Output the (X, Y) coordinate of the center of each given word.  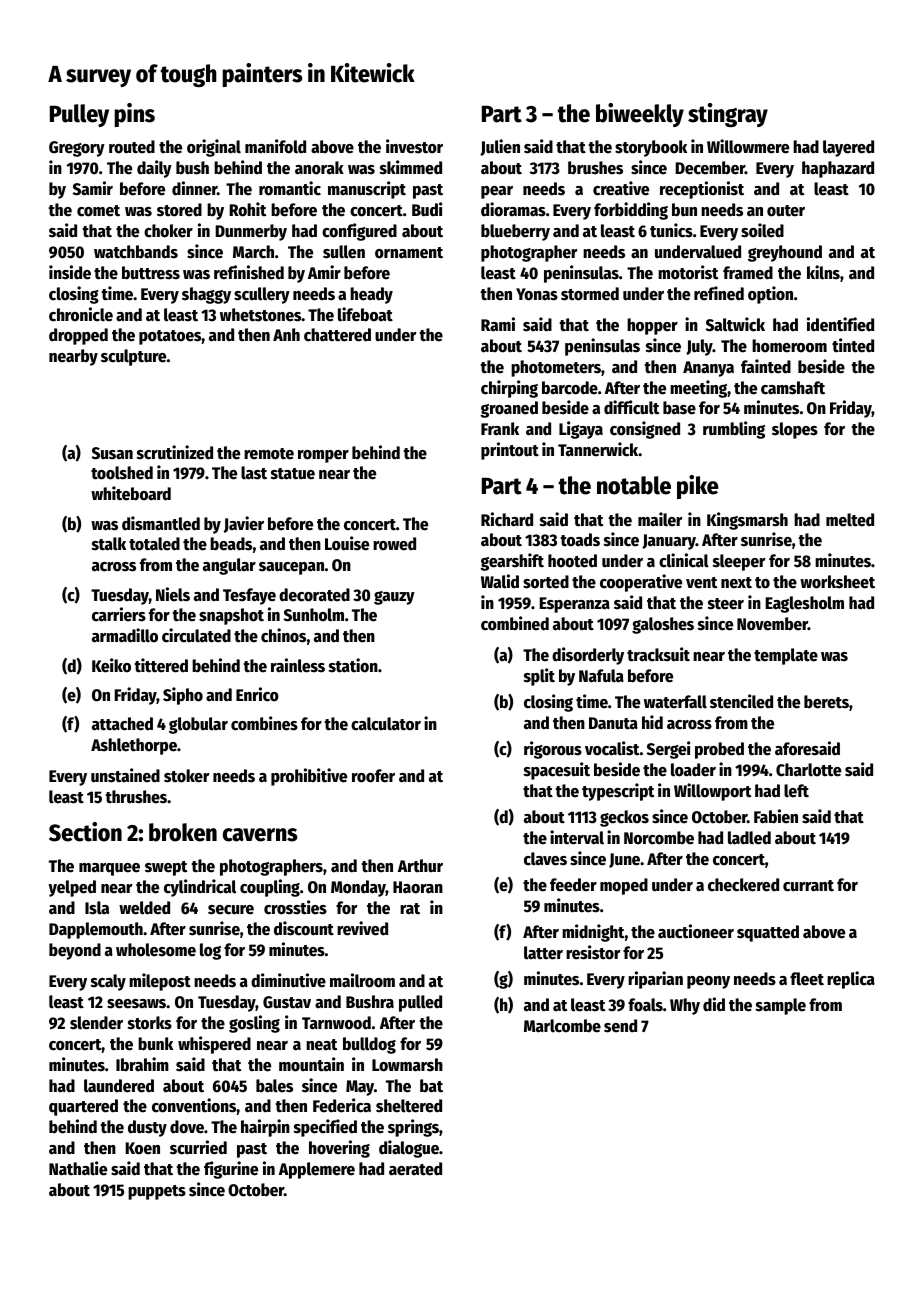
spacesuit (557, 771)
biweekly (640, 115)
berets (826, 702)
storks (150, 1023)
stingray (728, 115)
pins (134, 115)
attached (122, 724)
